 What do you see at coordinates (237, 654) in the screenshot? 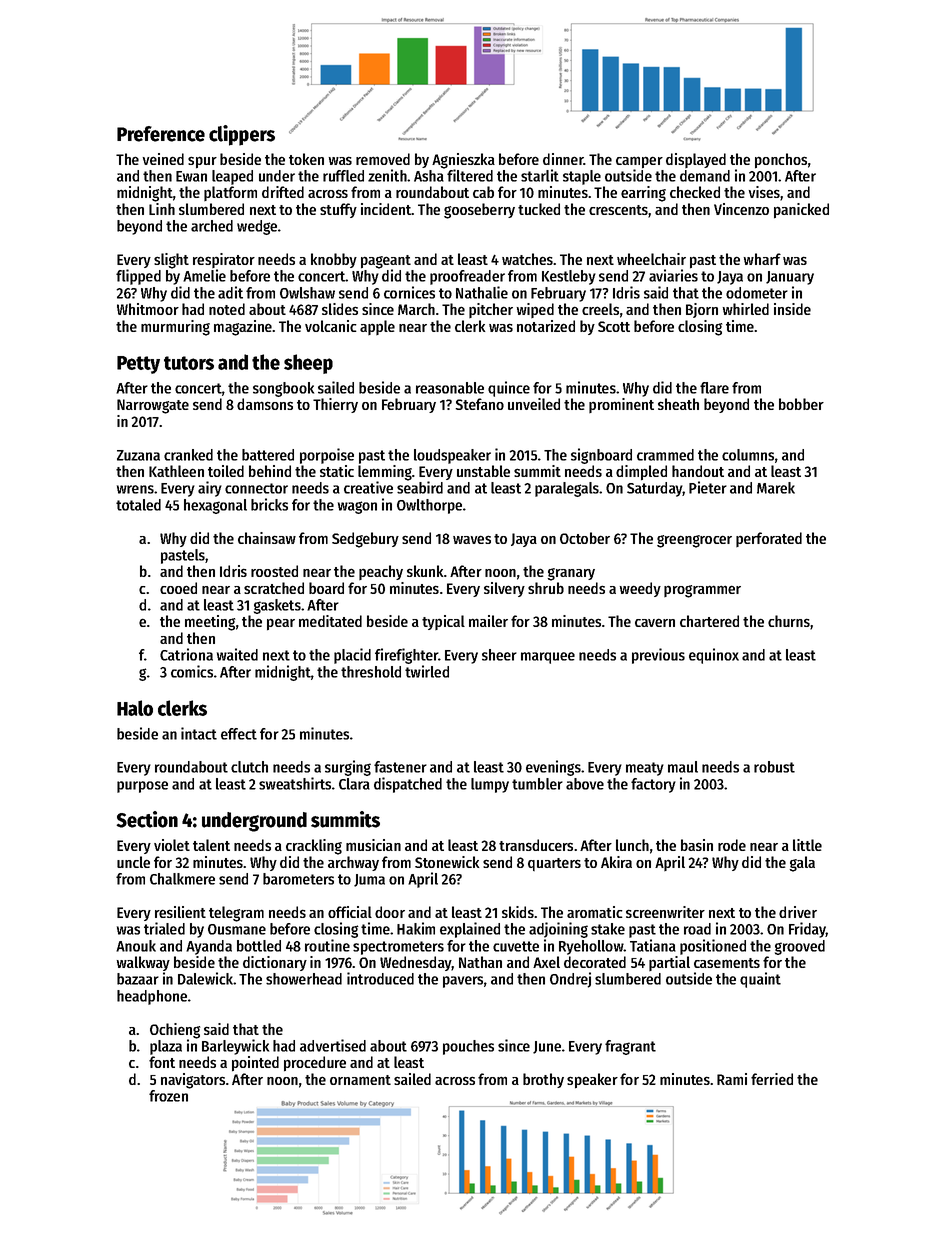
I see `waited` at bounding box center [237, 654].
